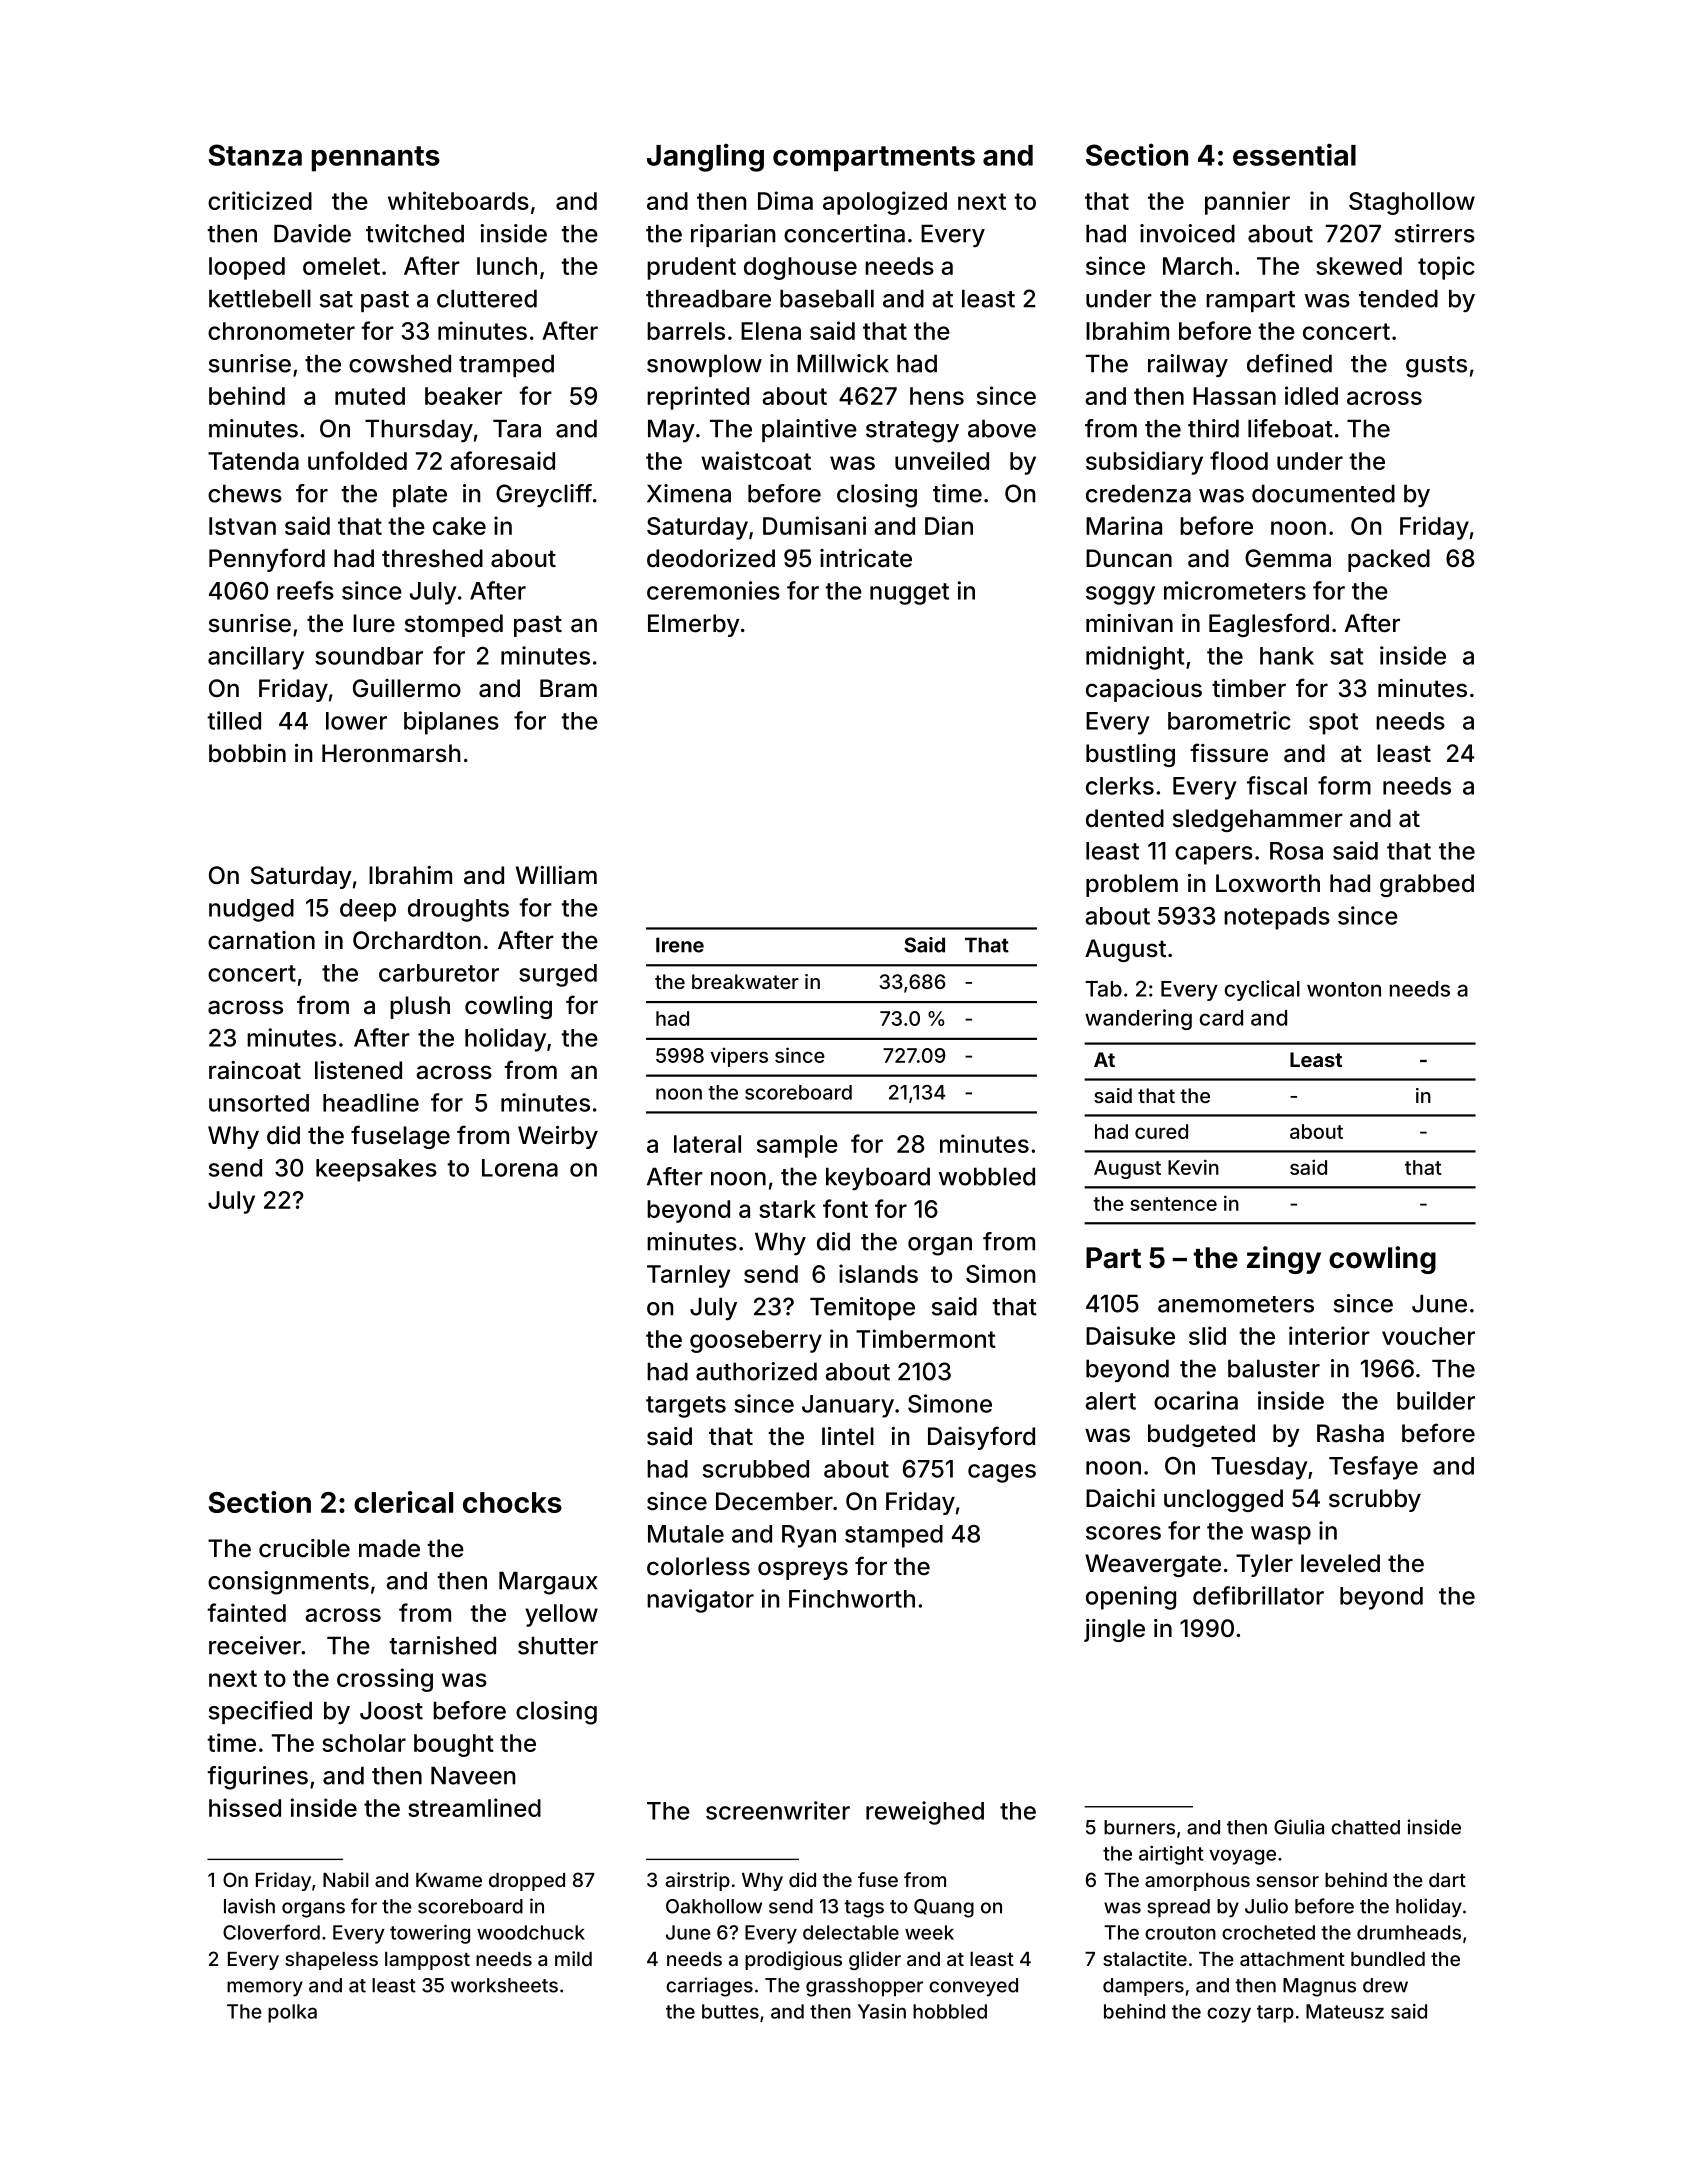  I want to click on card, so click(1221, 1018).
